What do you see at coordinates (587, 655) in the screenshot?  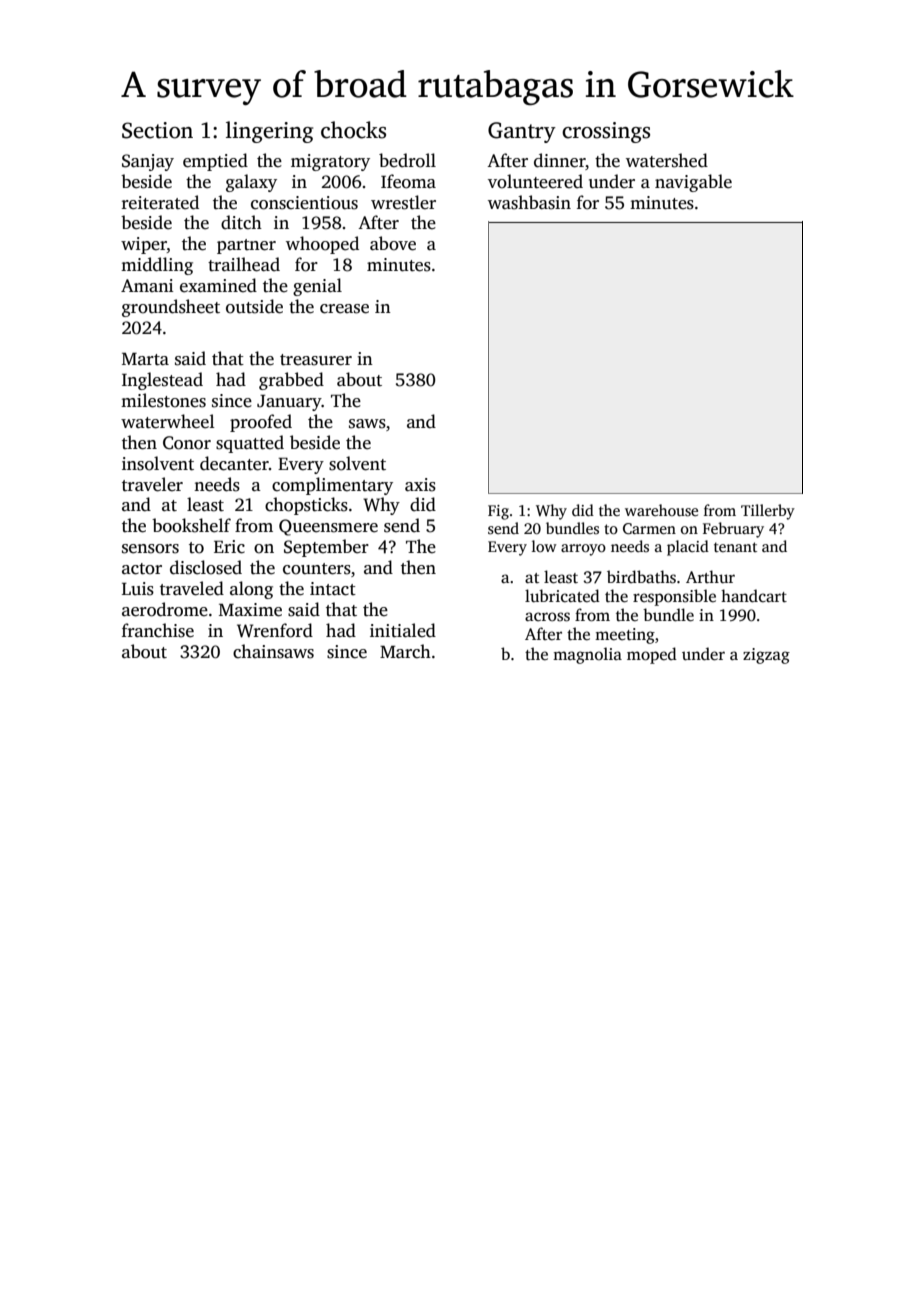 I see `magnolia` at bounding box center [587, 655].
